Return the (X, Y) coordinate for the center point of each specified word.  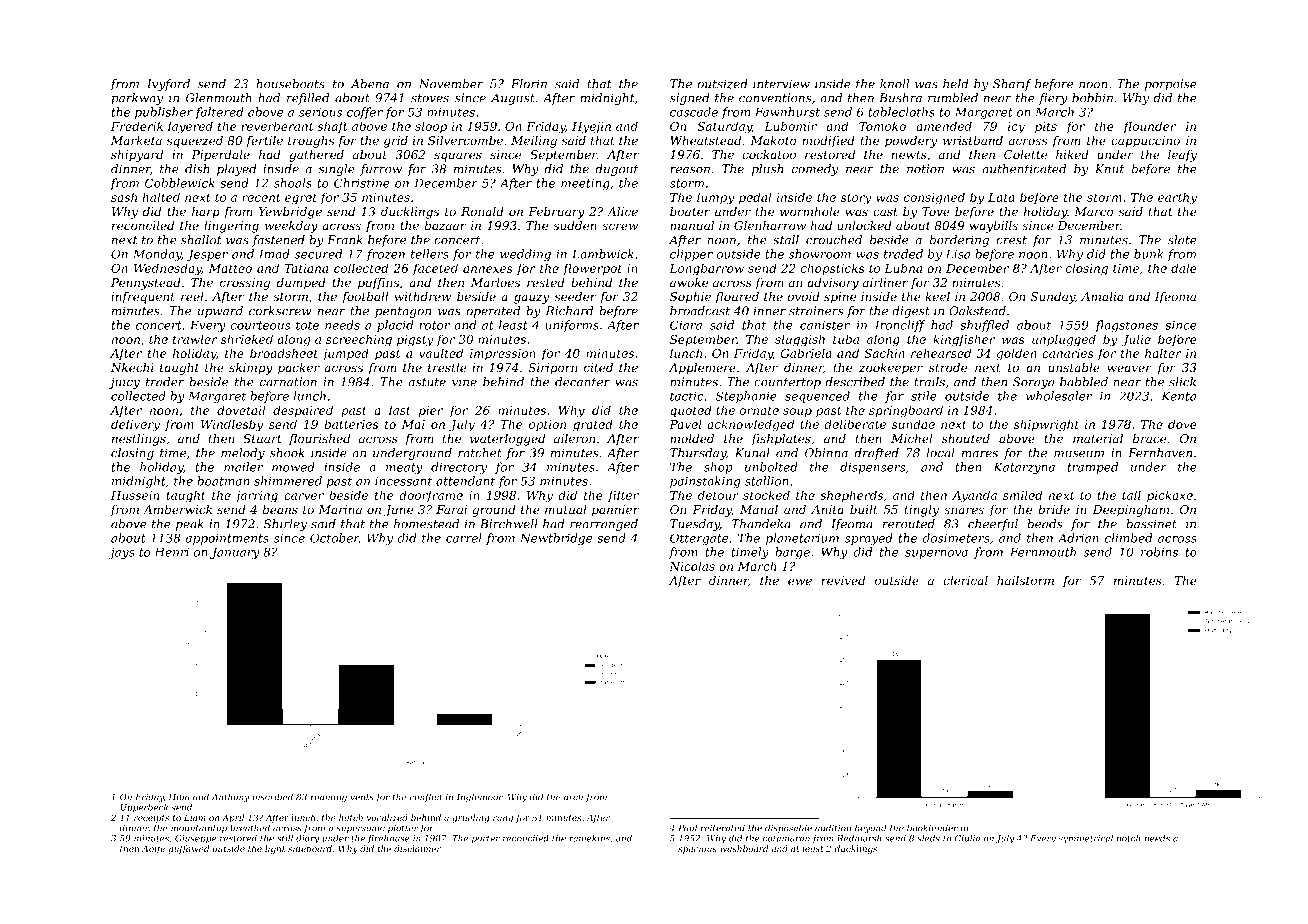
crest (1011, 240)
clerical (965, 580)
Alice (622, 211)
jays (122, 553)
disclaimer (417, 848)
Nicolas (692, 566)
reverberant (277, 126)
